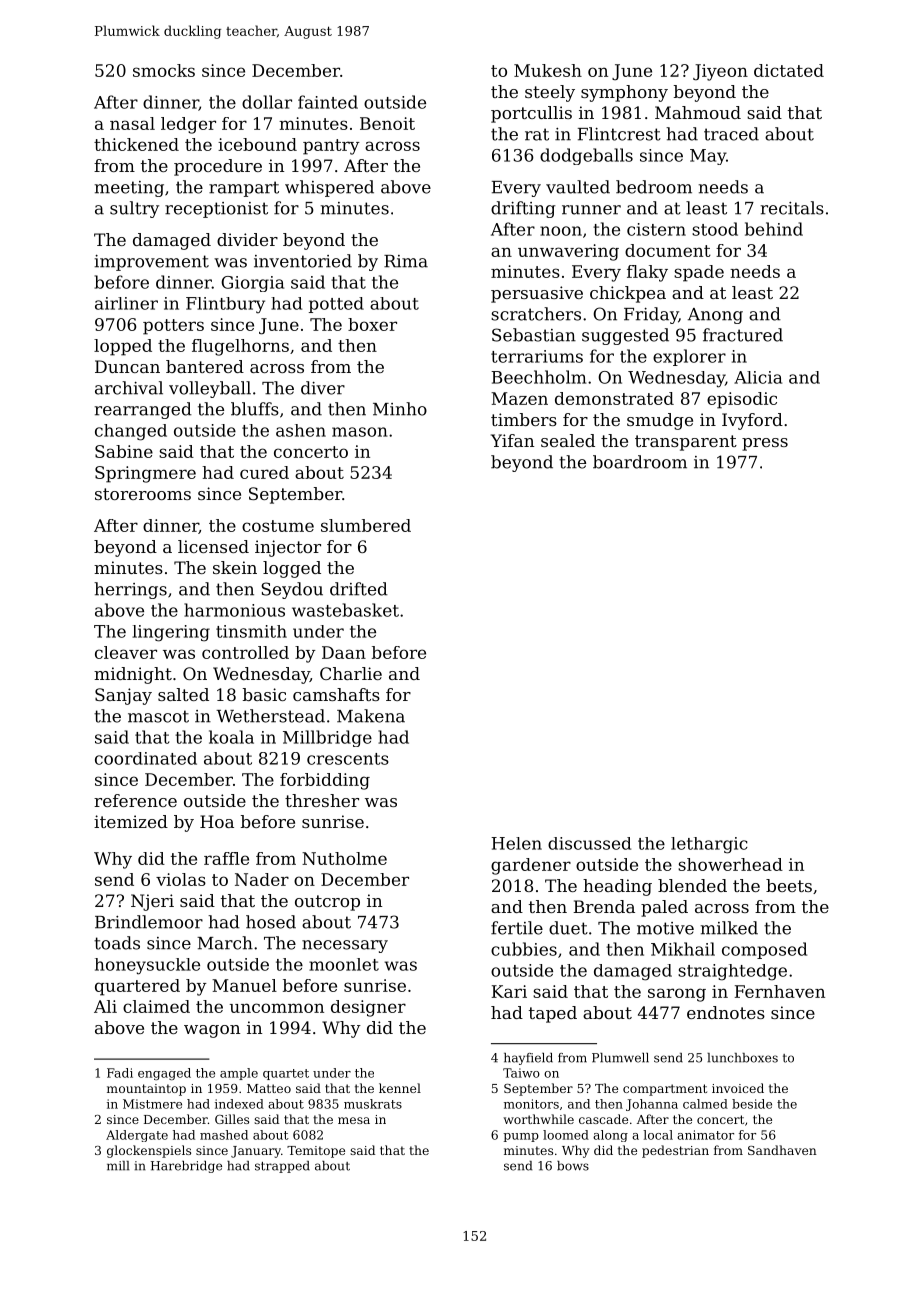  What do you see at coordinates (164, 70) in the document?
I see `smocks` at bounding box center [164, 70].
